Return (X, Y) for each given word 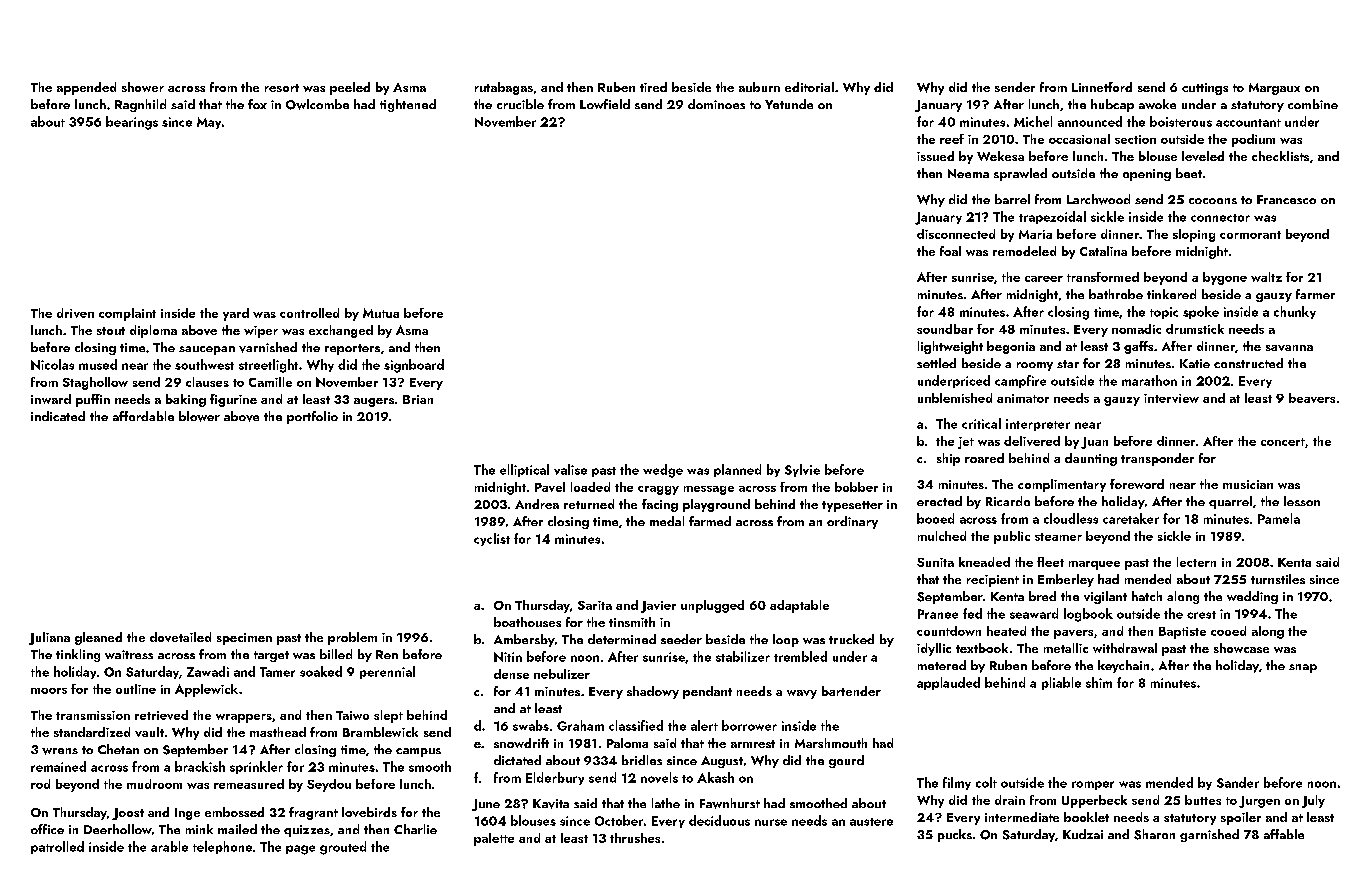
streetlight (268, 366)
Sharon (1154, 834)
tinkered (1171, 294)
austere (871, 822)
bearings (132, 123)
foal (950, 251)
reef (952, 139)
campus (418, 752)
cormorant (1250, 235)
